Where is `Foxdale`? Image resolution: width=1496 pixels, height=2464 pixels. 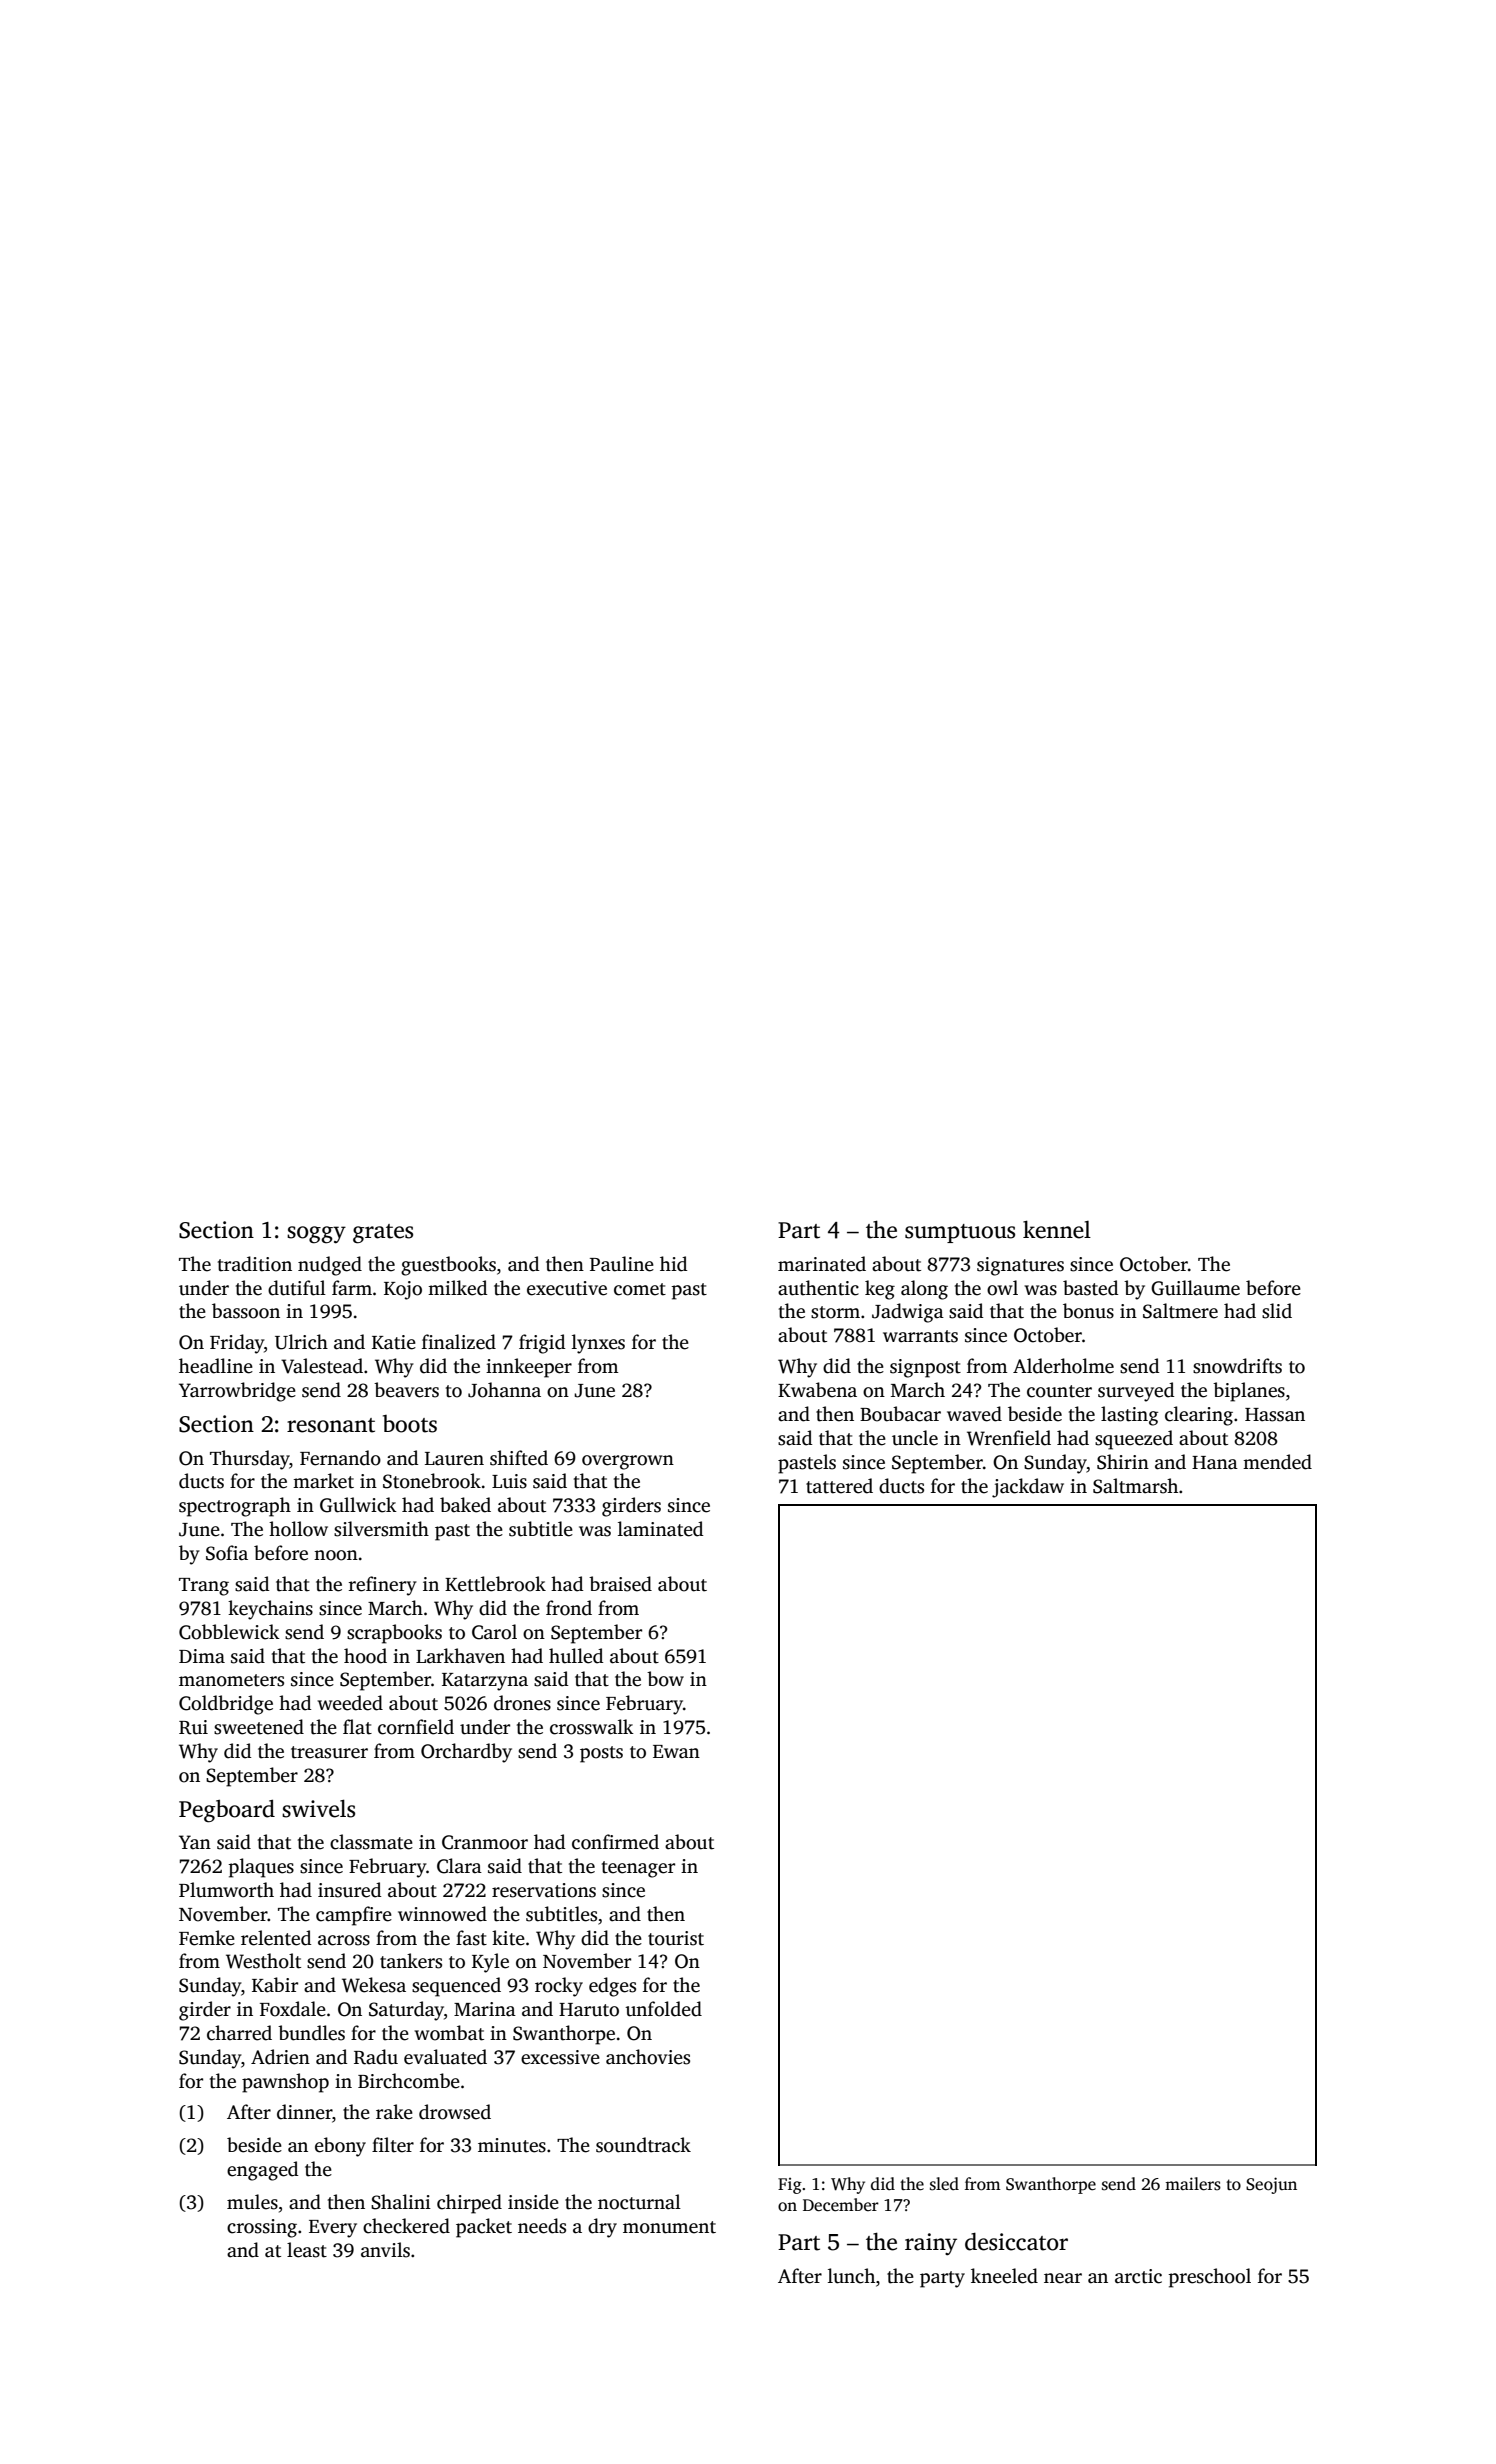
Foxdale is located at coordinates (293, 2009).
